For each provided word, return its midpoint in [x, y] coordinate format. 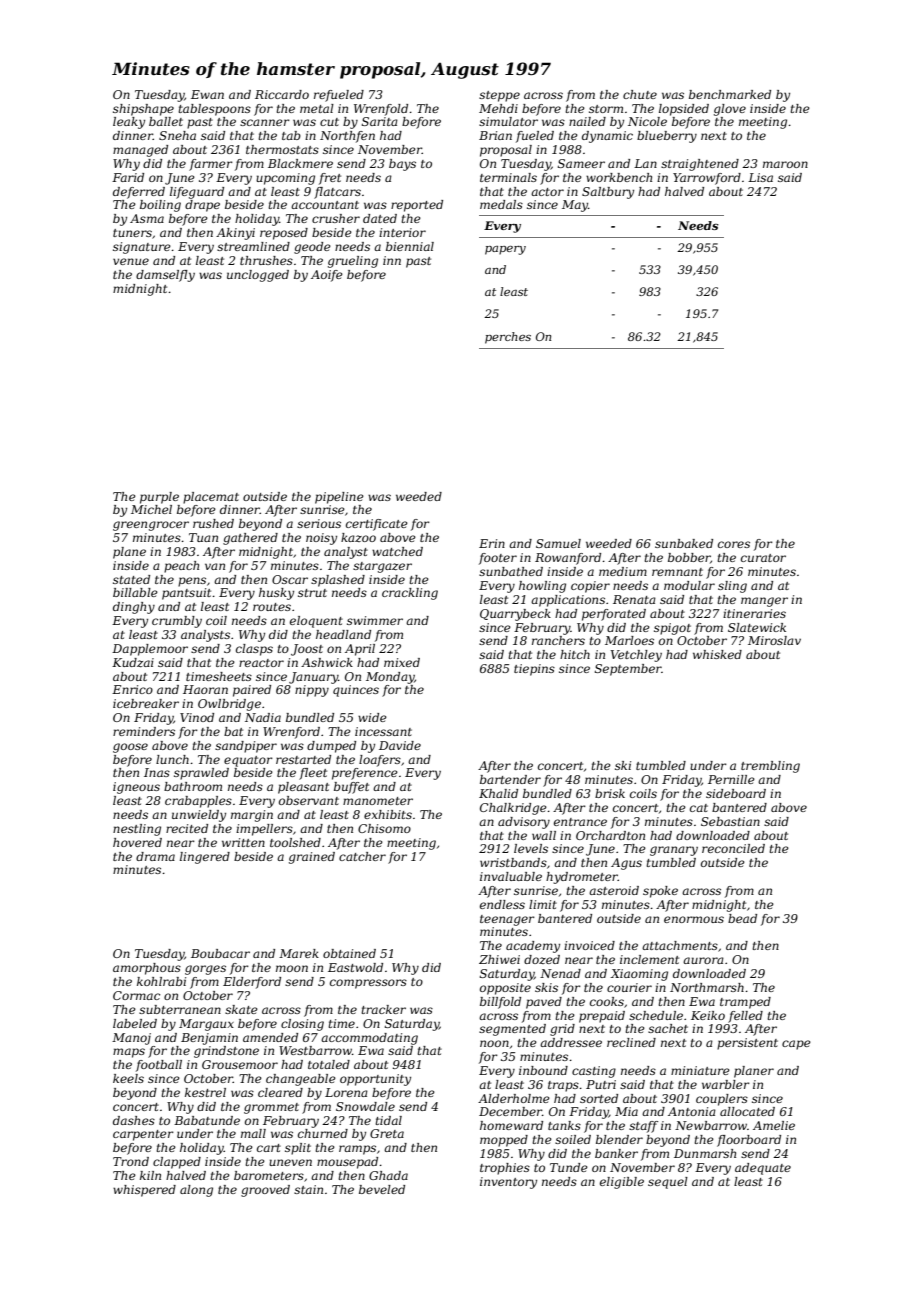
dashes [134, 1120]
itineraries [754, 613]
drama [155, 856]
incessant [383, 731]
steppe [499, 96]
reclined [631, 1042]
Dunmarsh [705, 1153]
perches [508, 338]
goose [130, 748]
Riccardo [282, 94]
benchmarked [730, 94]
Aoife [327, 276]
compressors [368, 984]
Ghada [388, 1175]
